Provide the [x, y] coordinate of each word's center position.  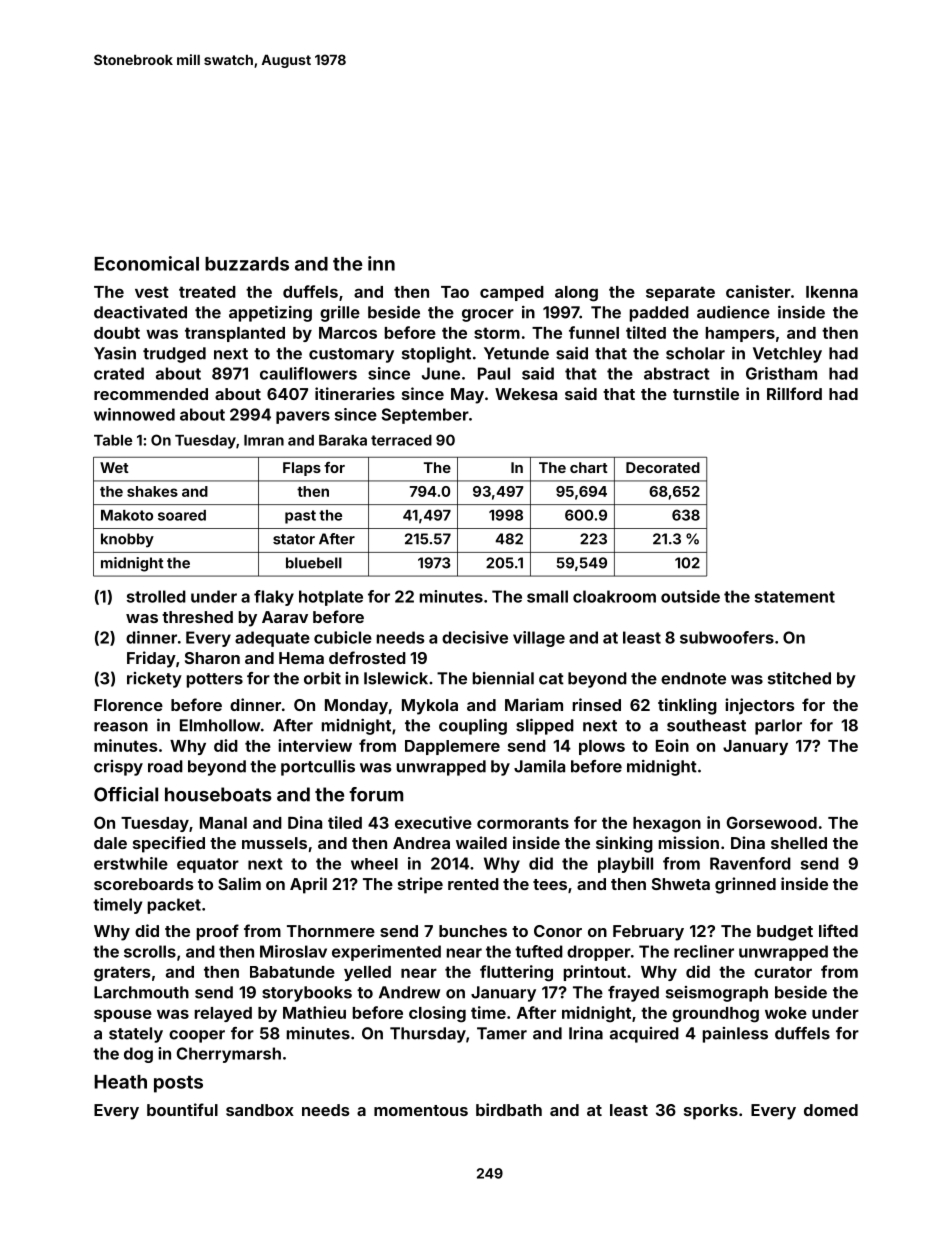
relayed [223, 1014]
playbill [625, 865]
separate [680, 293]
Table [113, 440]
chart [589, 467]
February [648, 933]
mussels [274, 843]
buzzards [247, 264]
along [576, 294]
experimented [386, 953]
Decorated [663, 467]
